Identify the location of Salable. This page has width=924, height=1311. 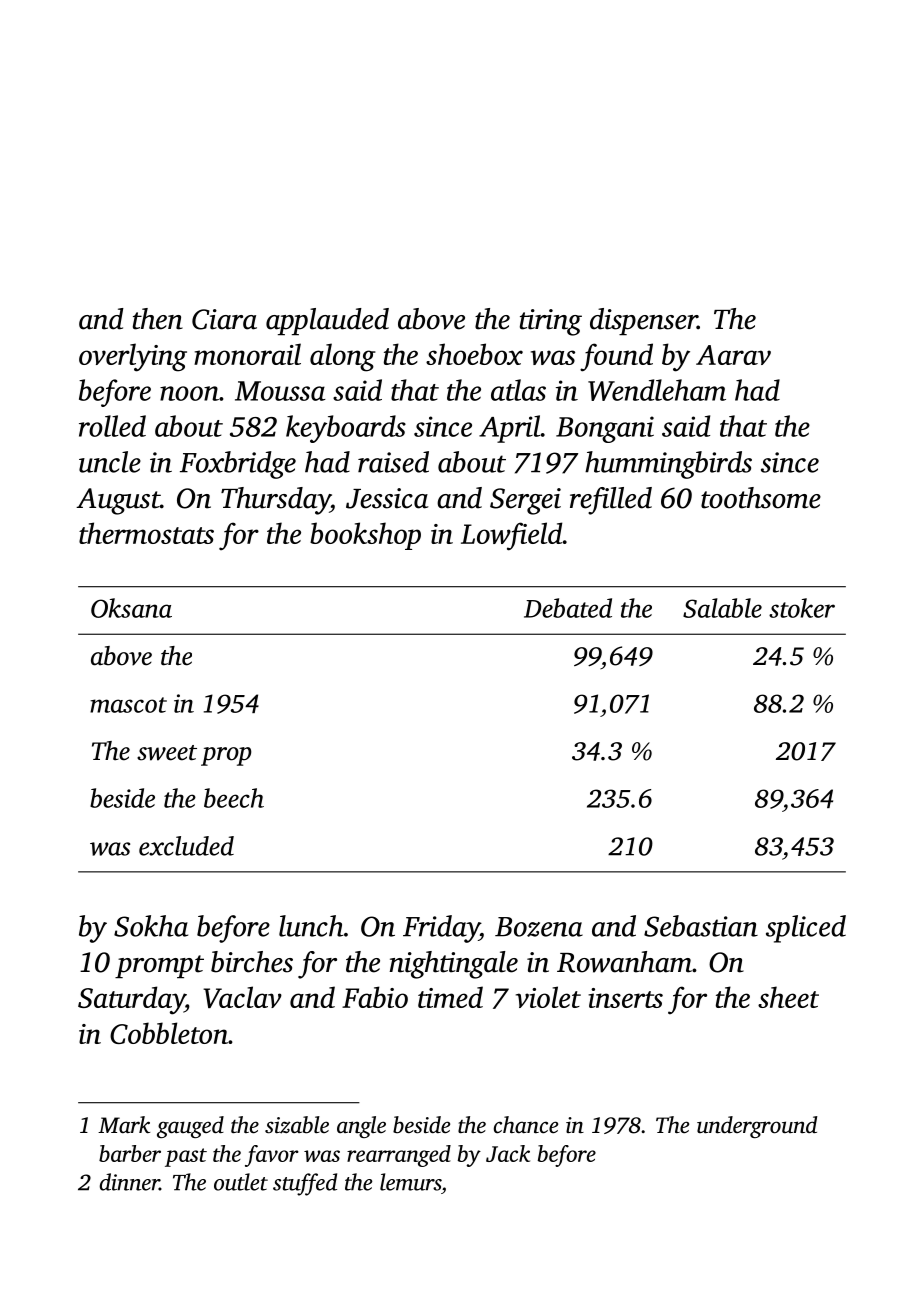
(722, 608).
